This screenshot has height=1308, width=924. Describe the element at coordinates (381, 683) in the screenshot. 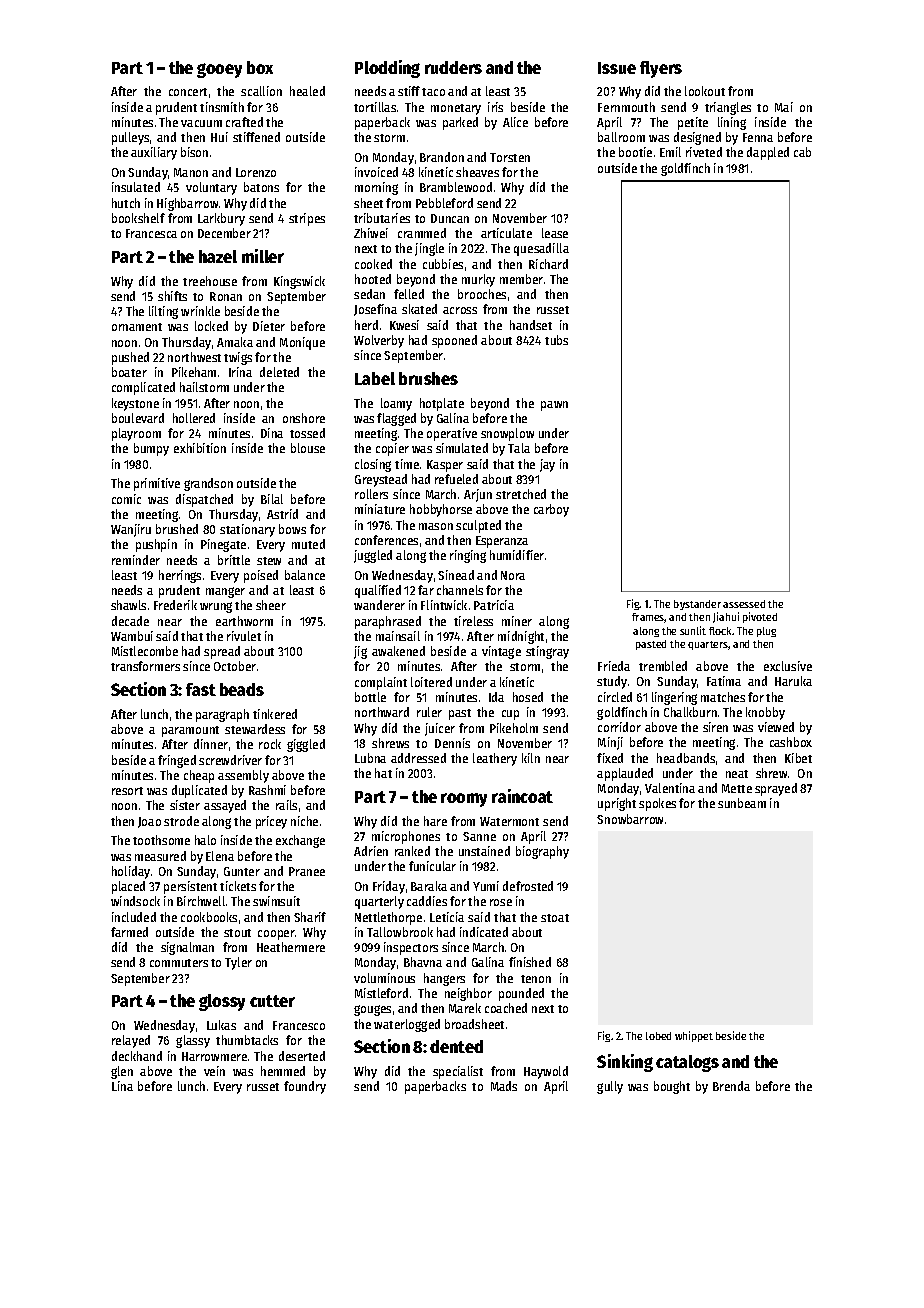

I see `complaint` at that location.
